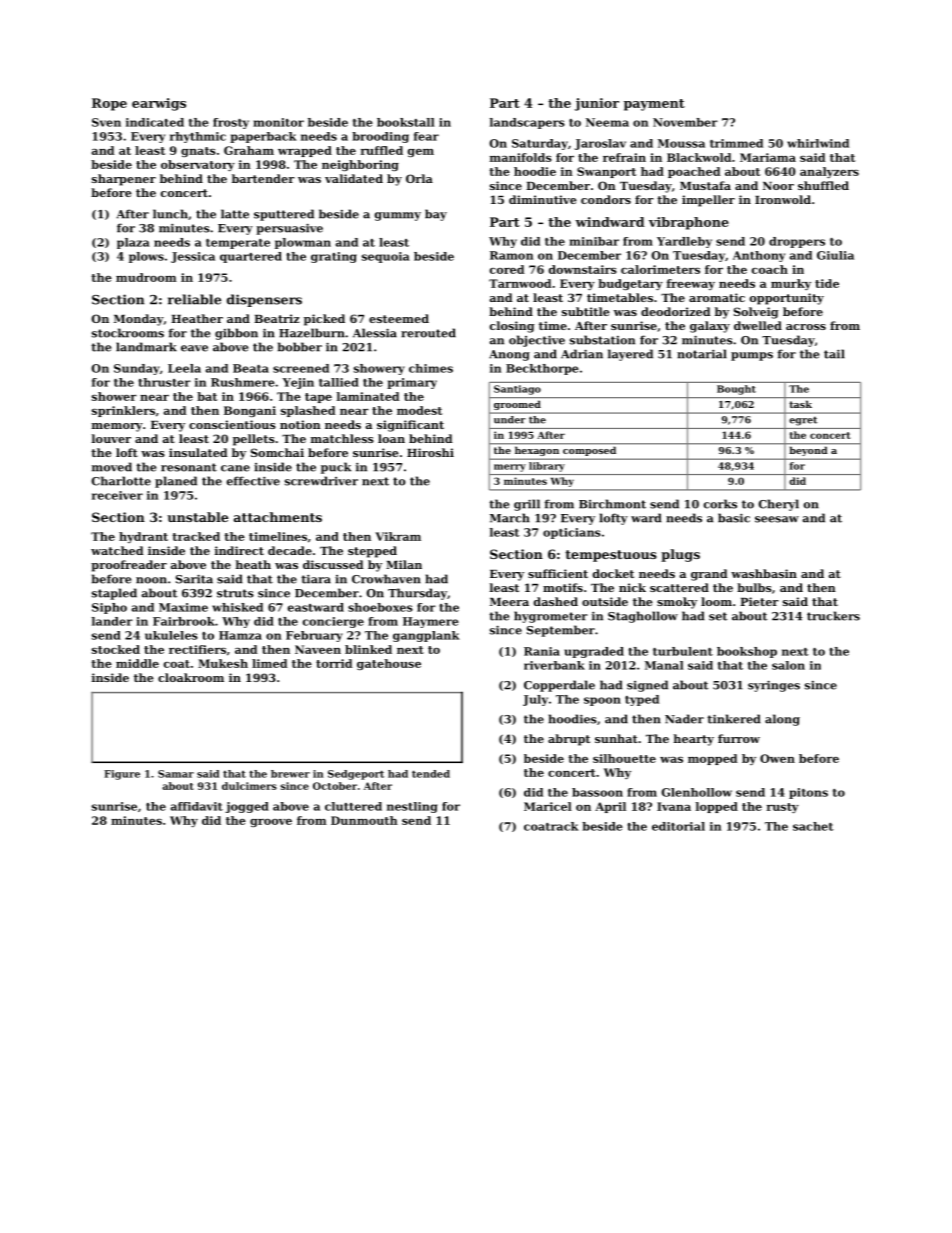 Image resolution: width=952 pixels, height=1233 pixels. I want to click on opticians, so click(572, 533).
